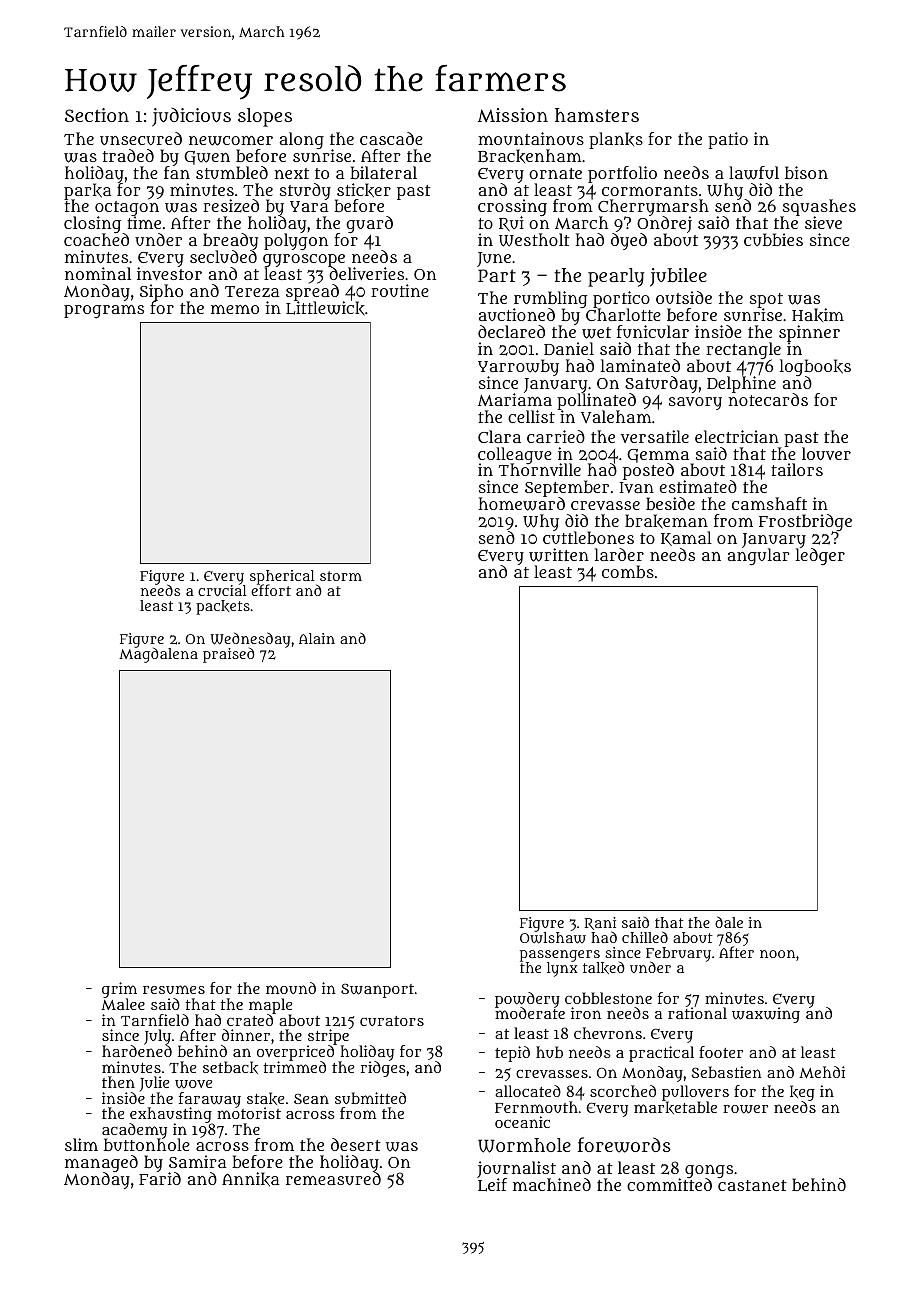 This page has width=924, height=1308. I want to click on lawful, so click(754, 173).
